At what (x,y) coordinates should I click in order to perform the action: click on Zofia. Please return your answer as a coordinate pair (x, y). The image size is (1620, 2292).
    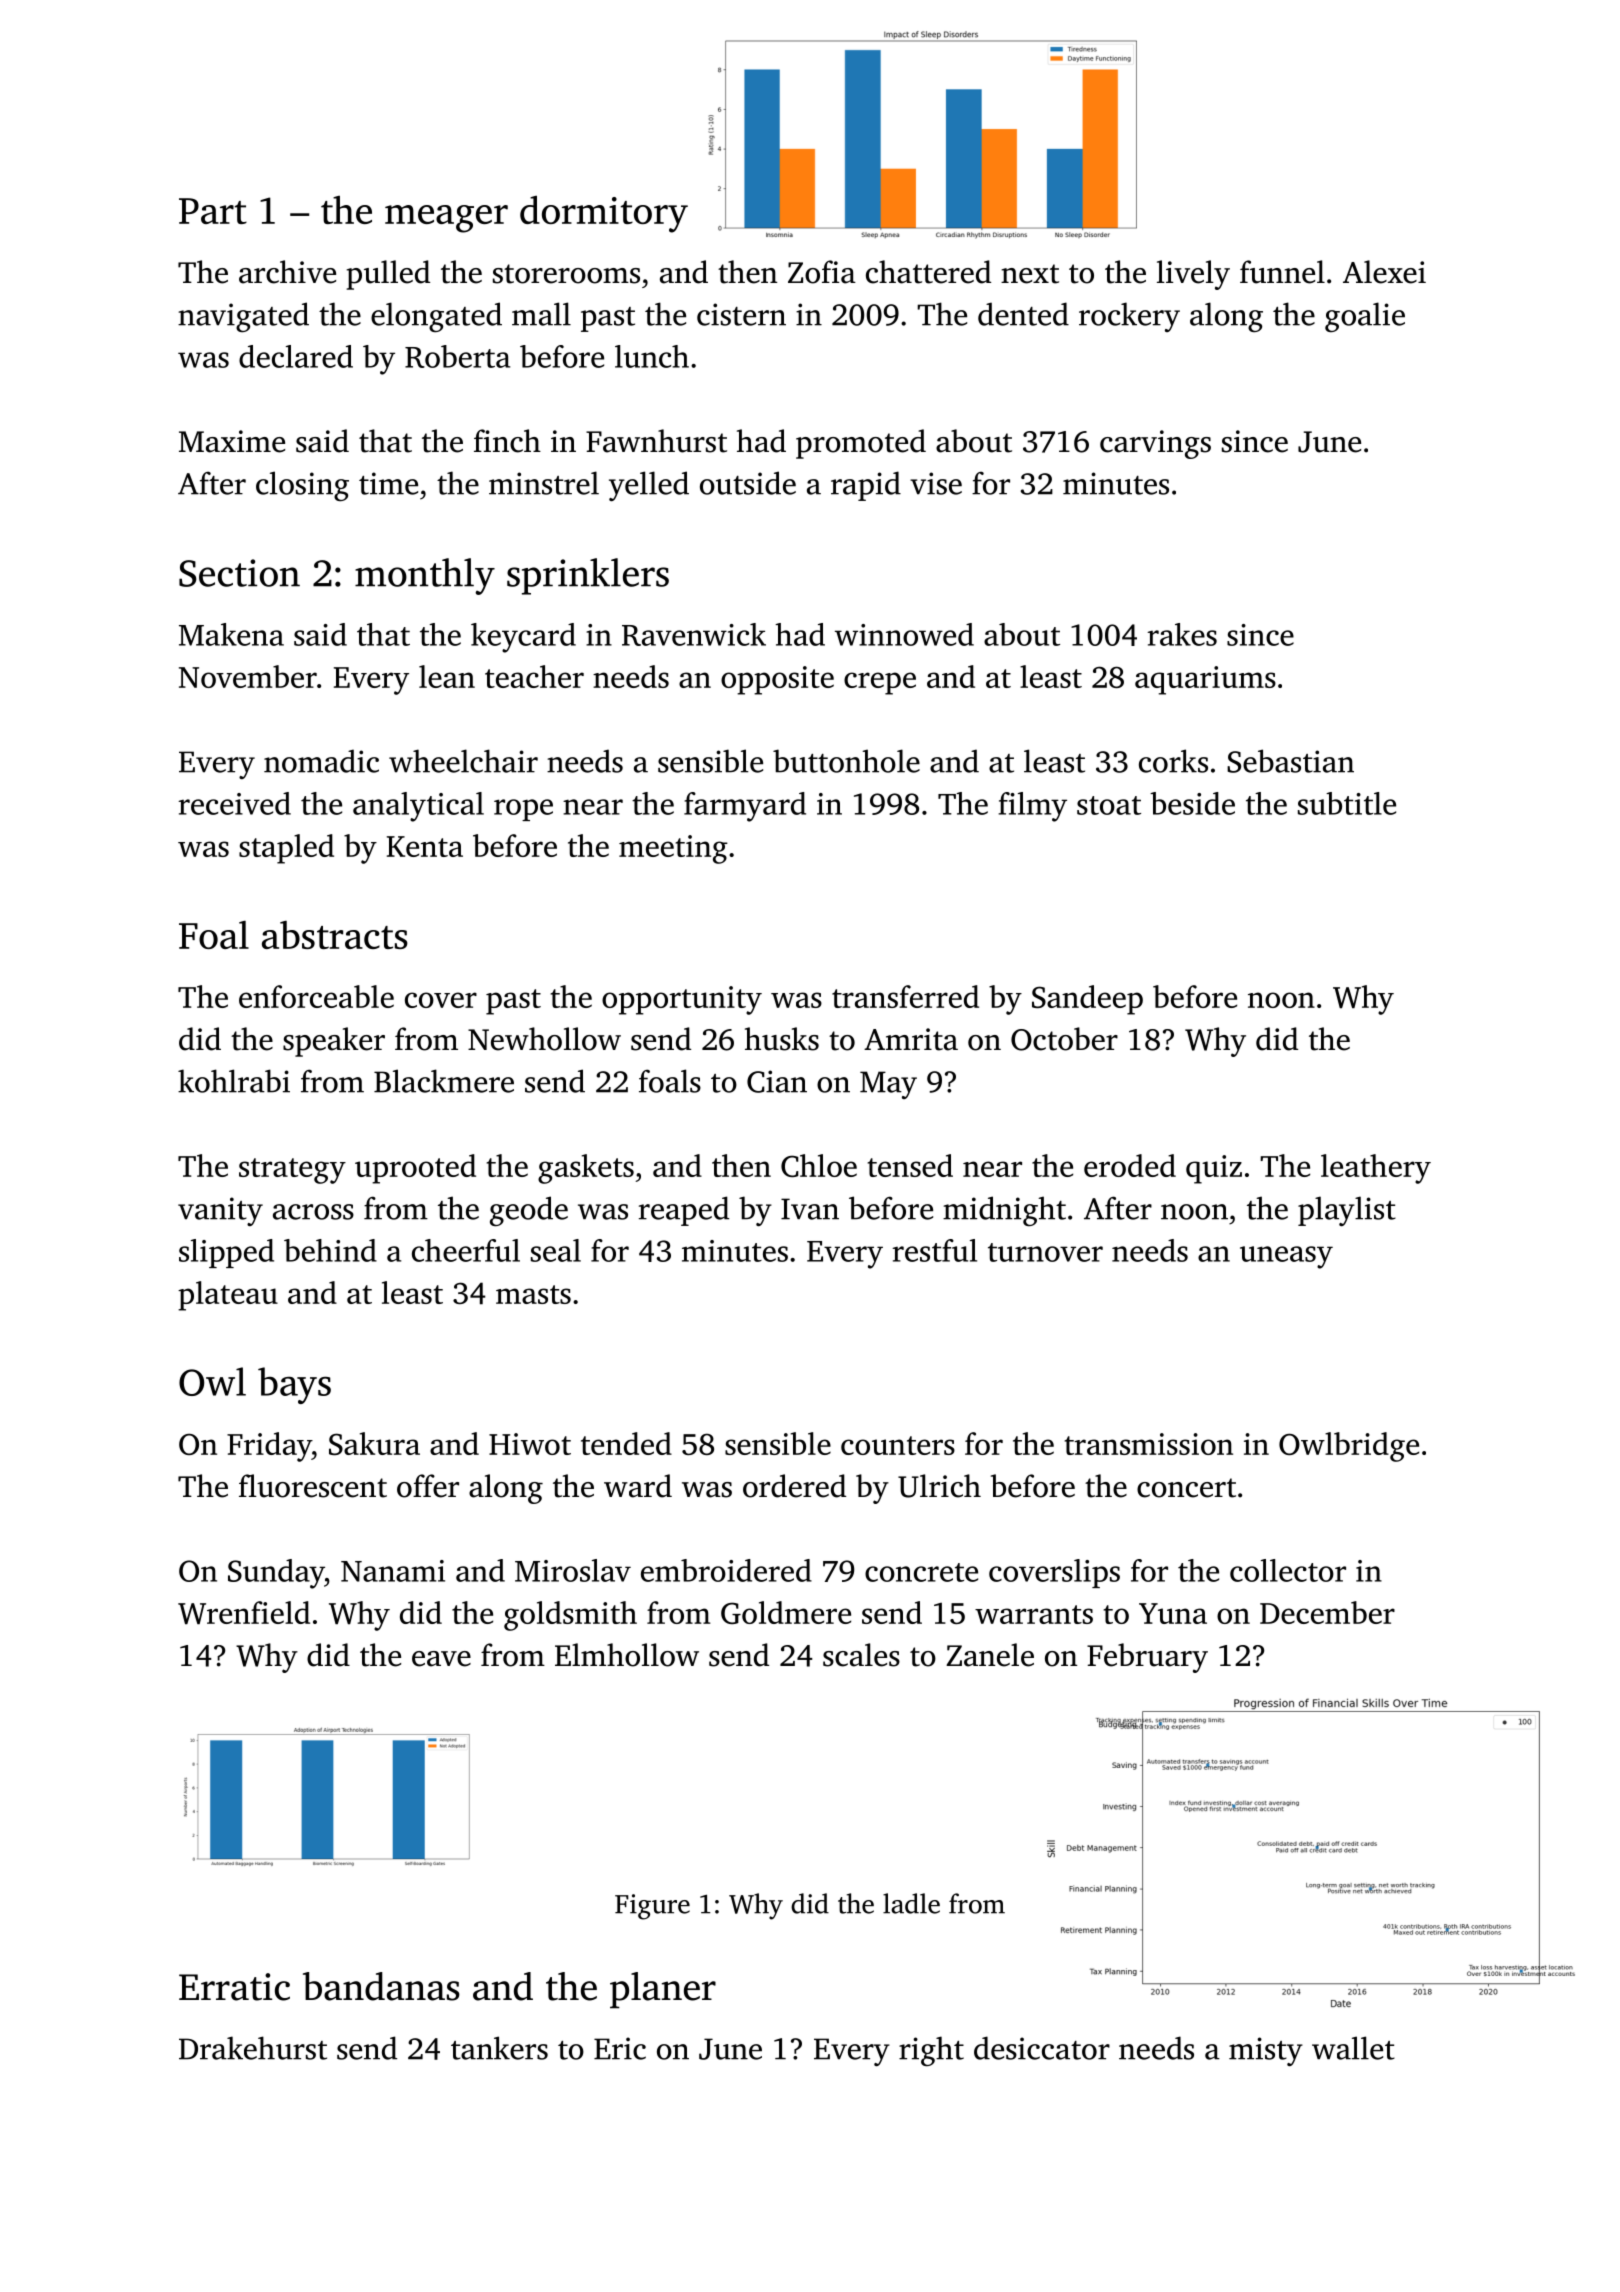
    Looking at the image, I should click on (822, 272).
